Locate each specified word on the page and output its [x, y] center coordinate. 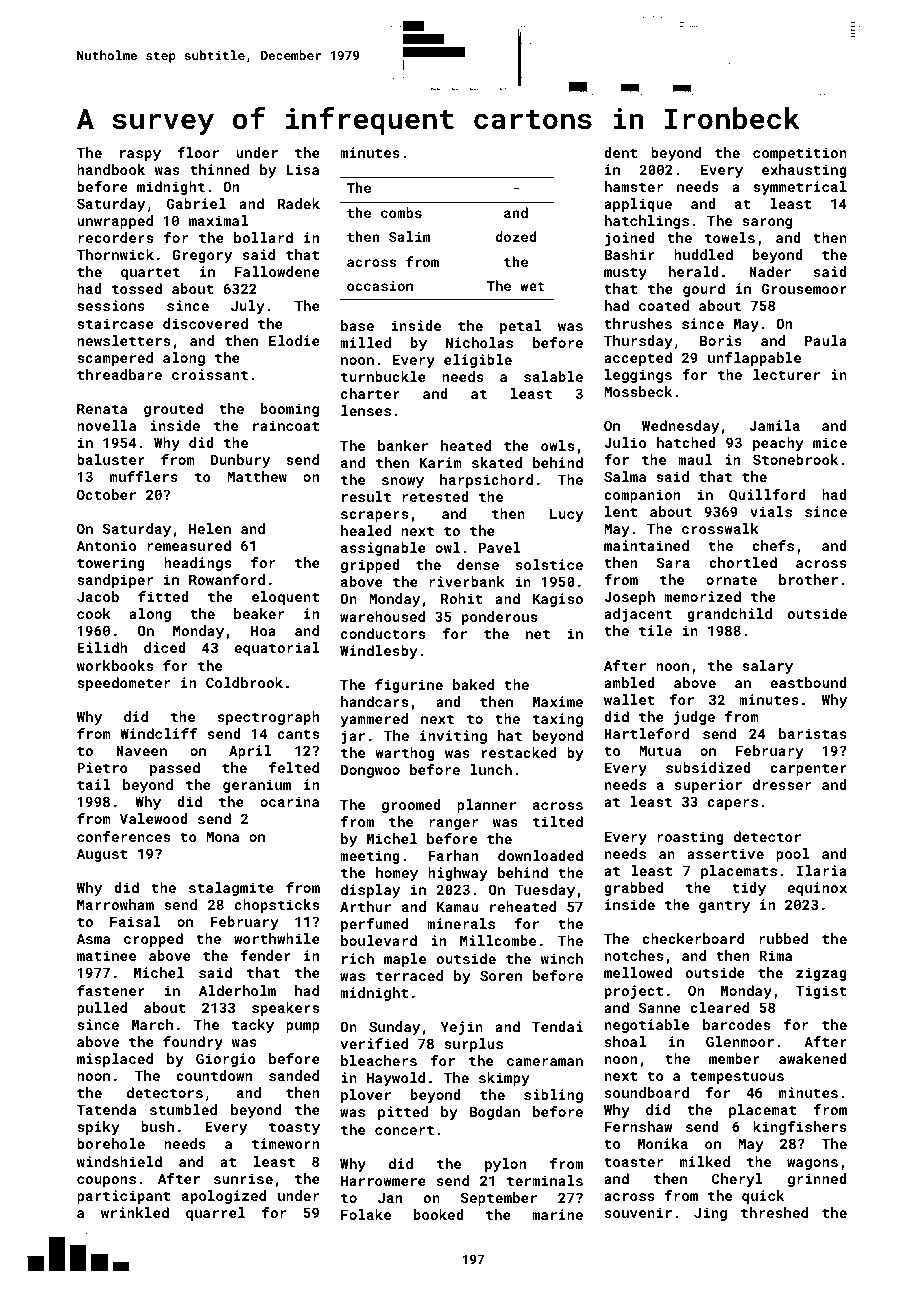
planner [486, 806]
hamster [634, 186]
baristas [813, 733]
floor [198, 152]
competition [800, 154]
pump [303, 1027]
